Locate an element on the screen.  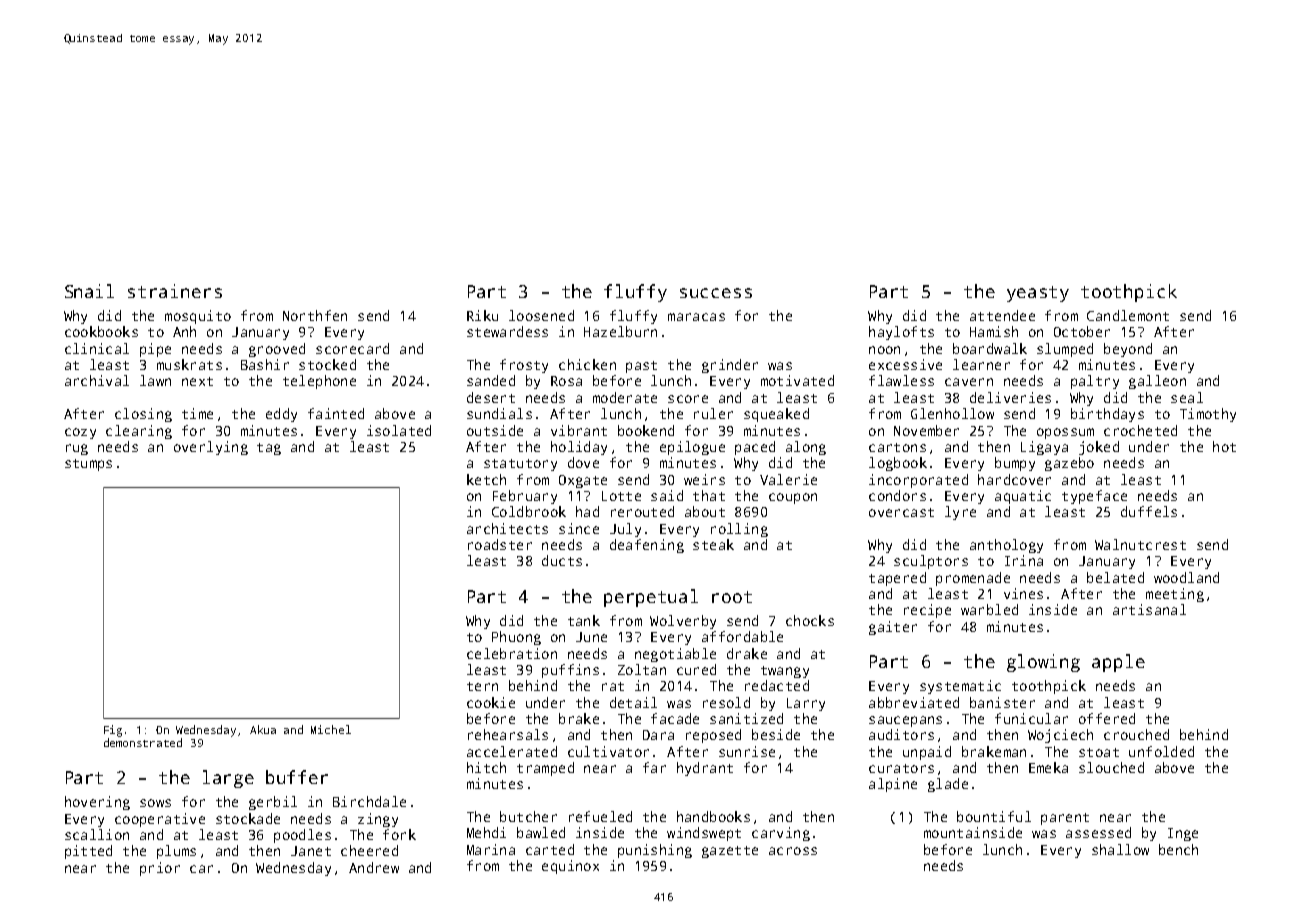
loosened is located at coordinates (541, 315).
